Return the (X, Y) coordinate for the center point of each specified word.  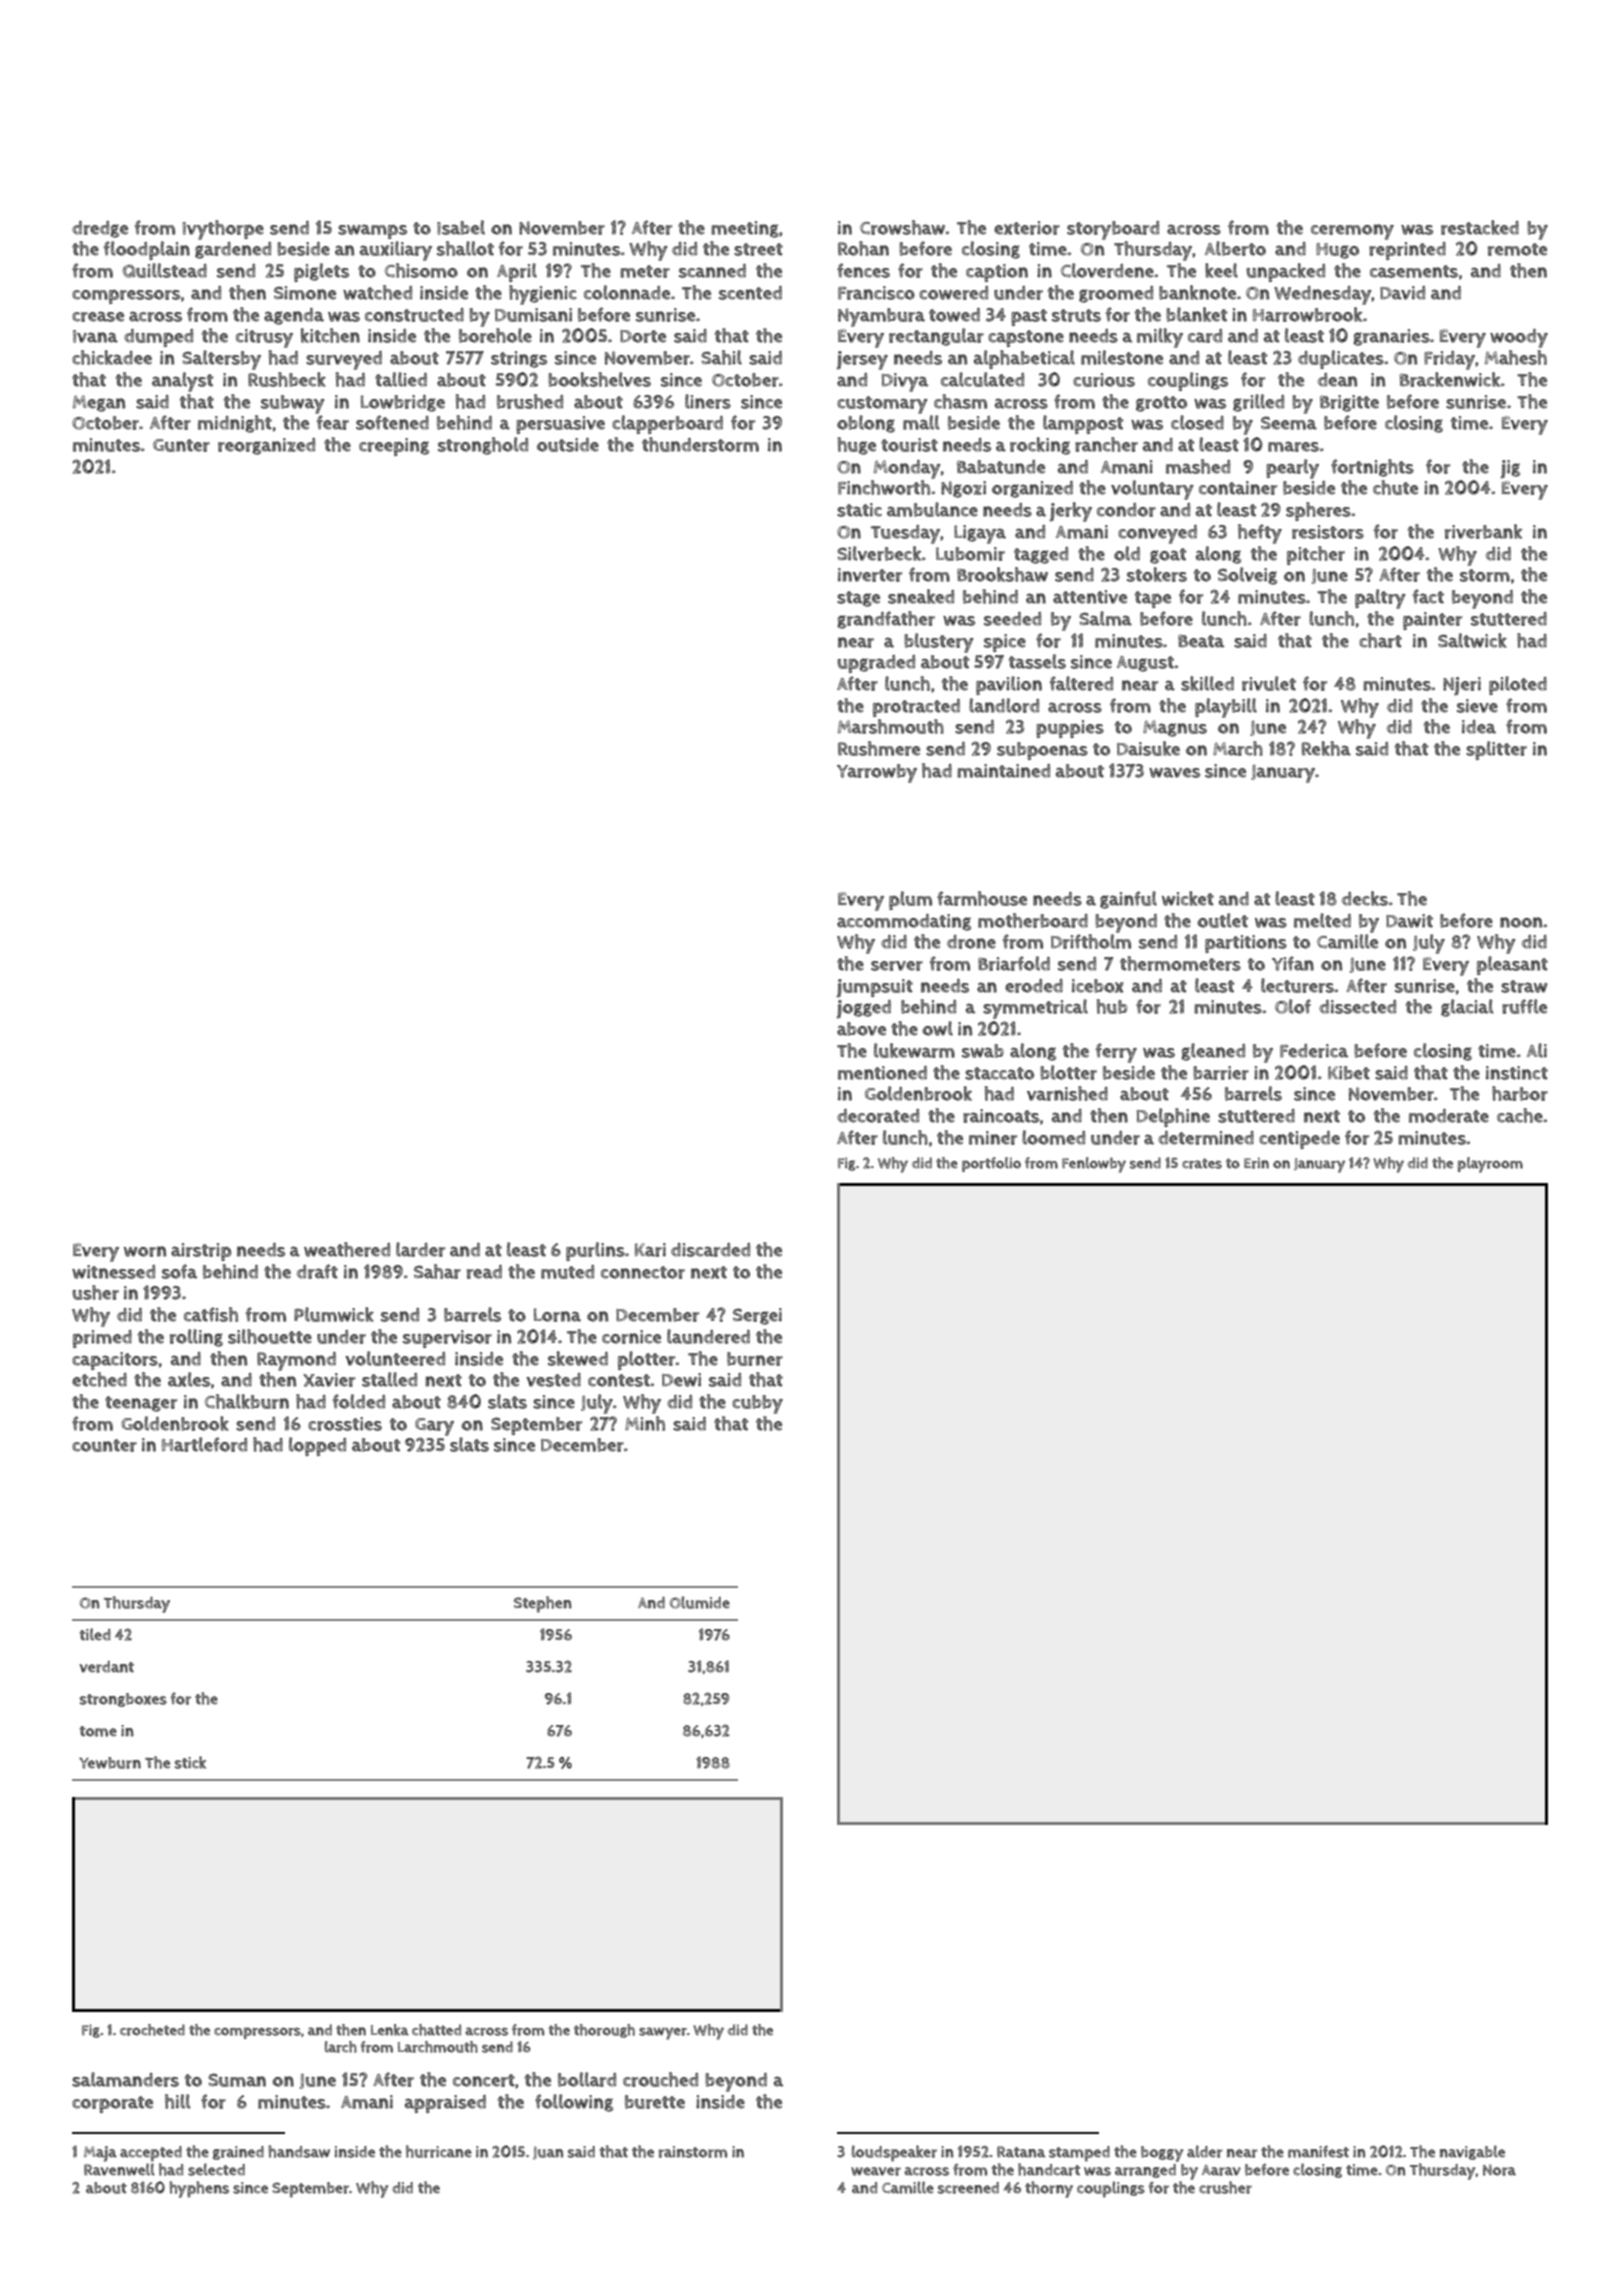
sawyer (663, 2033)
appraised (445, 2104)
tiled (95, 1634)
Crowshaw (902, 227)
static (859, 510)
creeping (394, 447)
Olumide (700, 1602)
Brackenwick (1450, 379)
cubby (757, 1404)
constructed (414, 315)
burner (755, 1359)
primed (102, 1339)
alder (1205, 2151)
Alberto (1235, 248)
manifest (1318, 2152)
